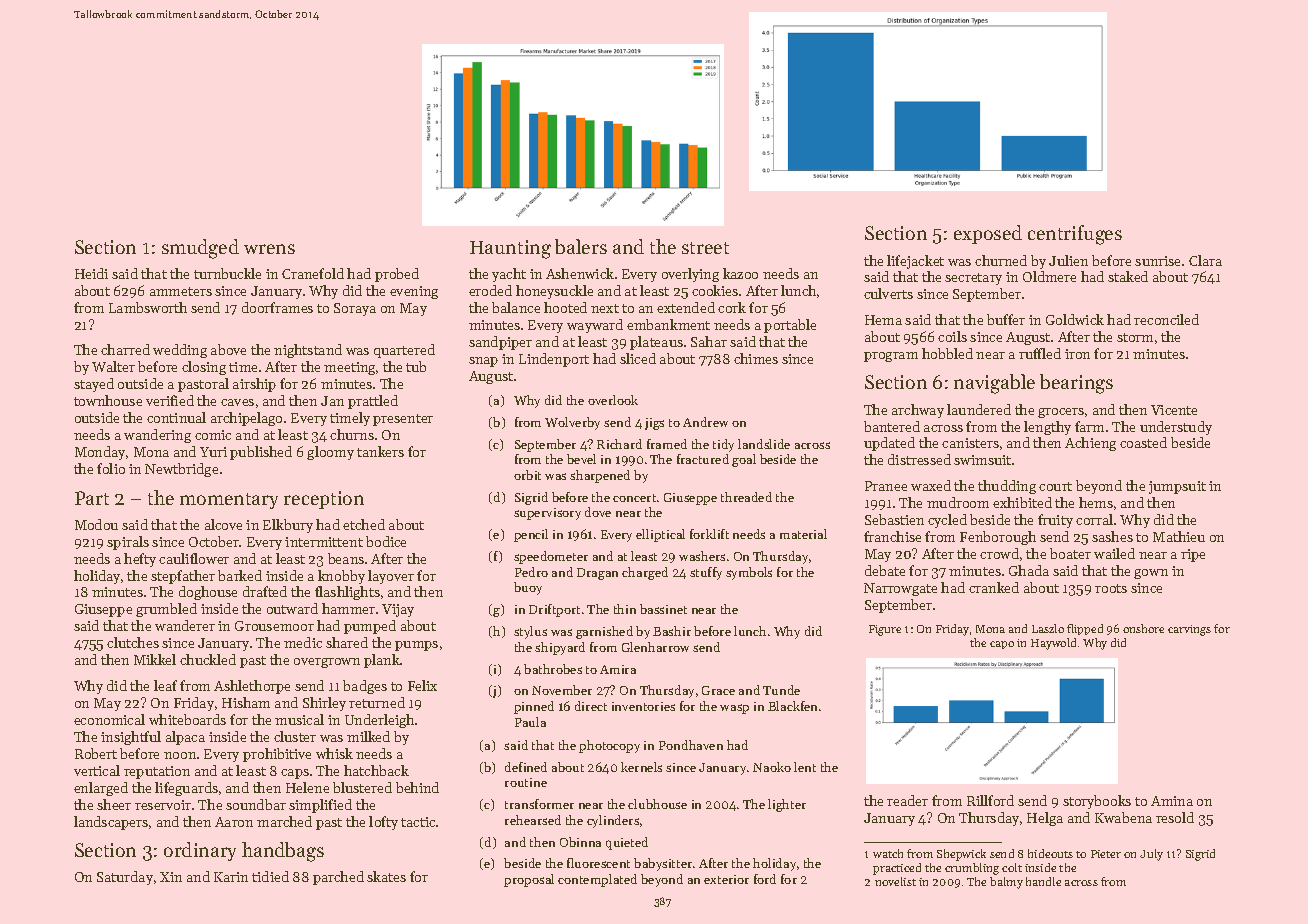  I want to click on stayed, so click(94, 385).
